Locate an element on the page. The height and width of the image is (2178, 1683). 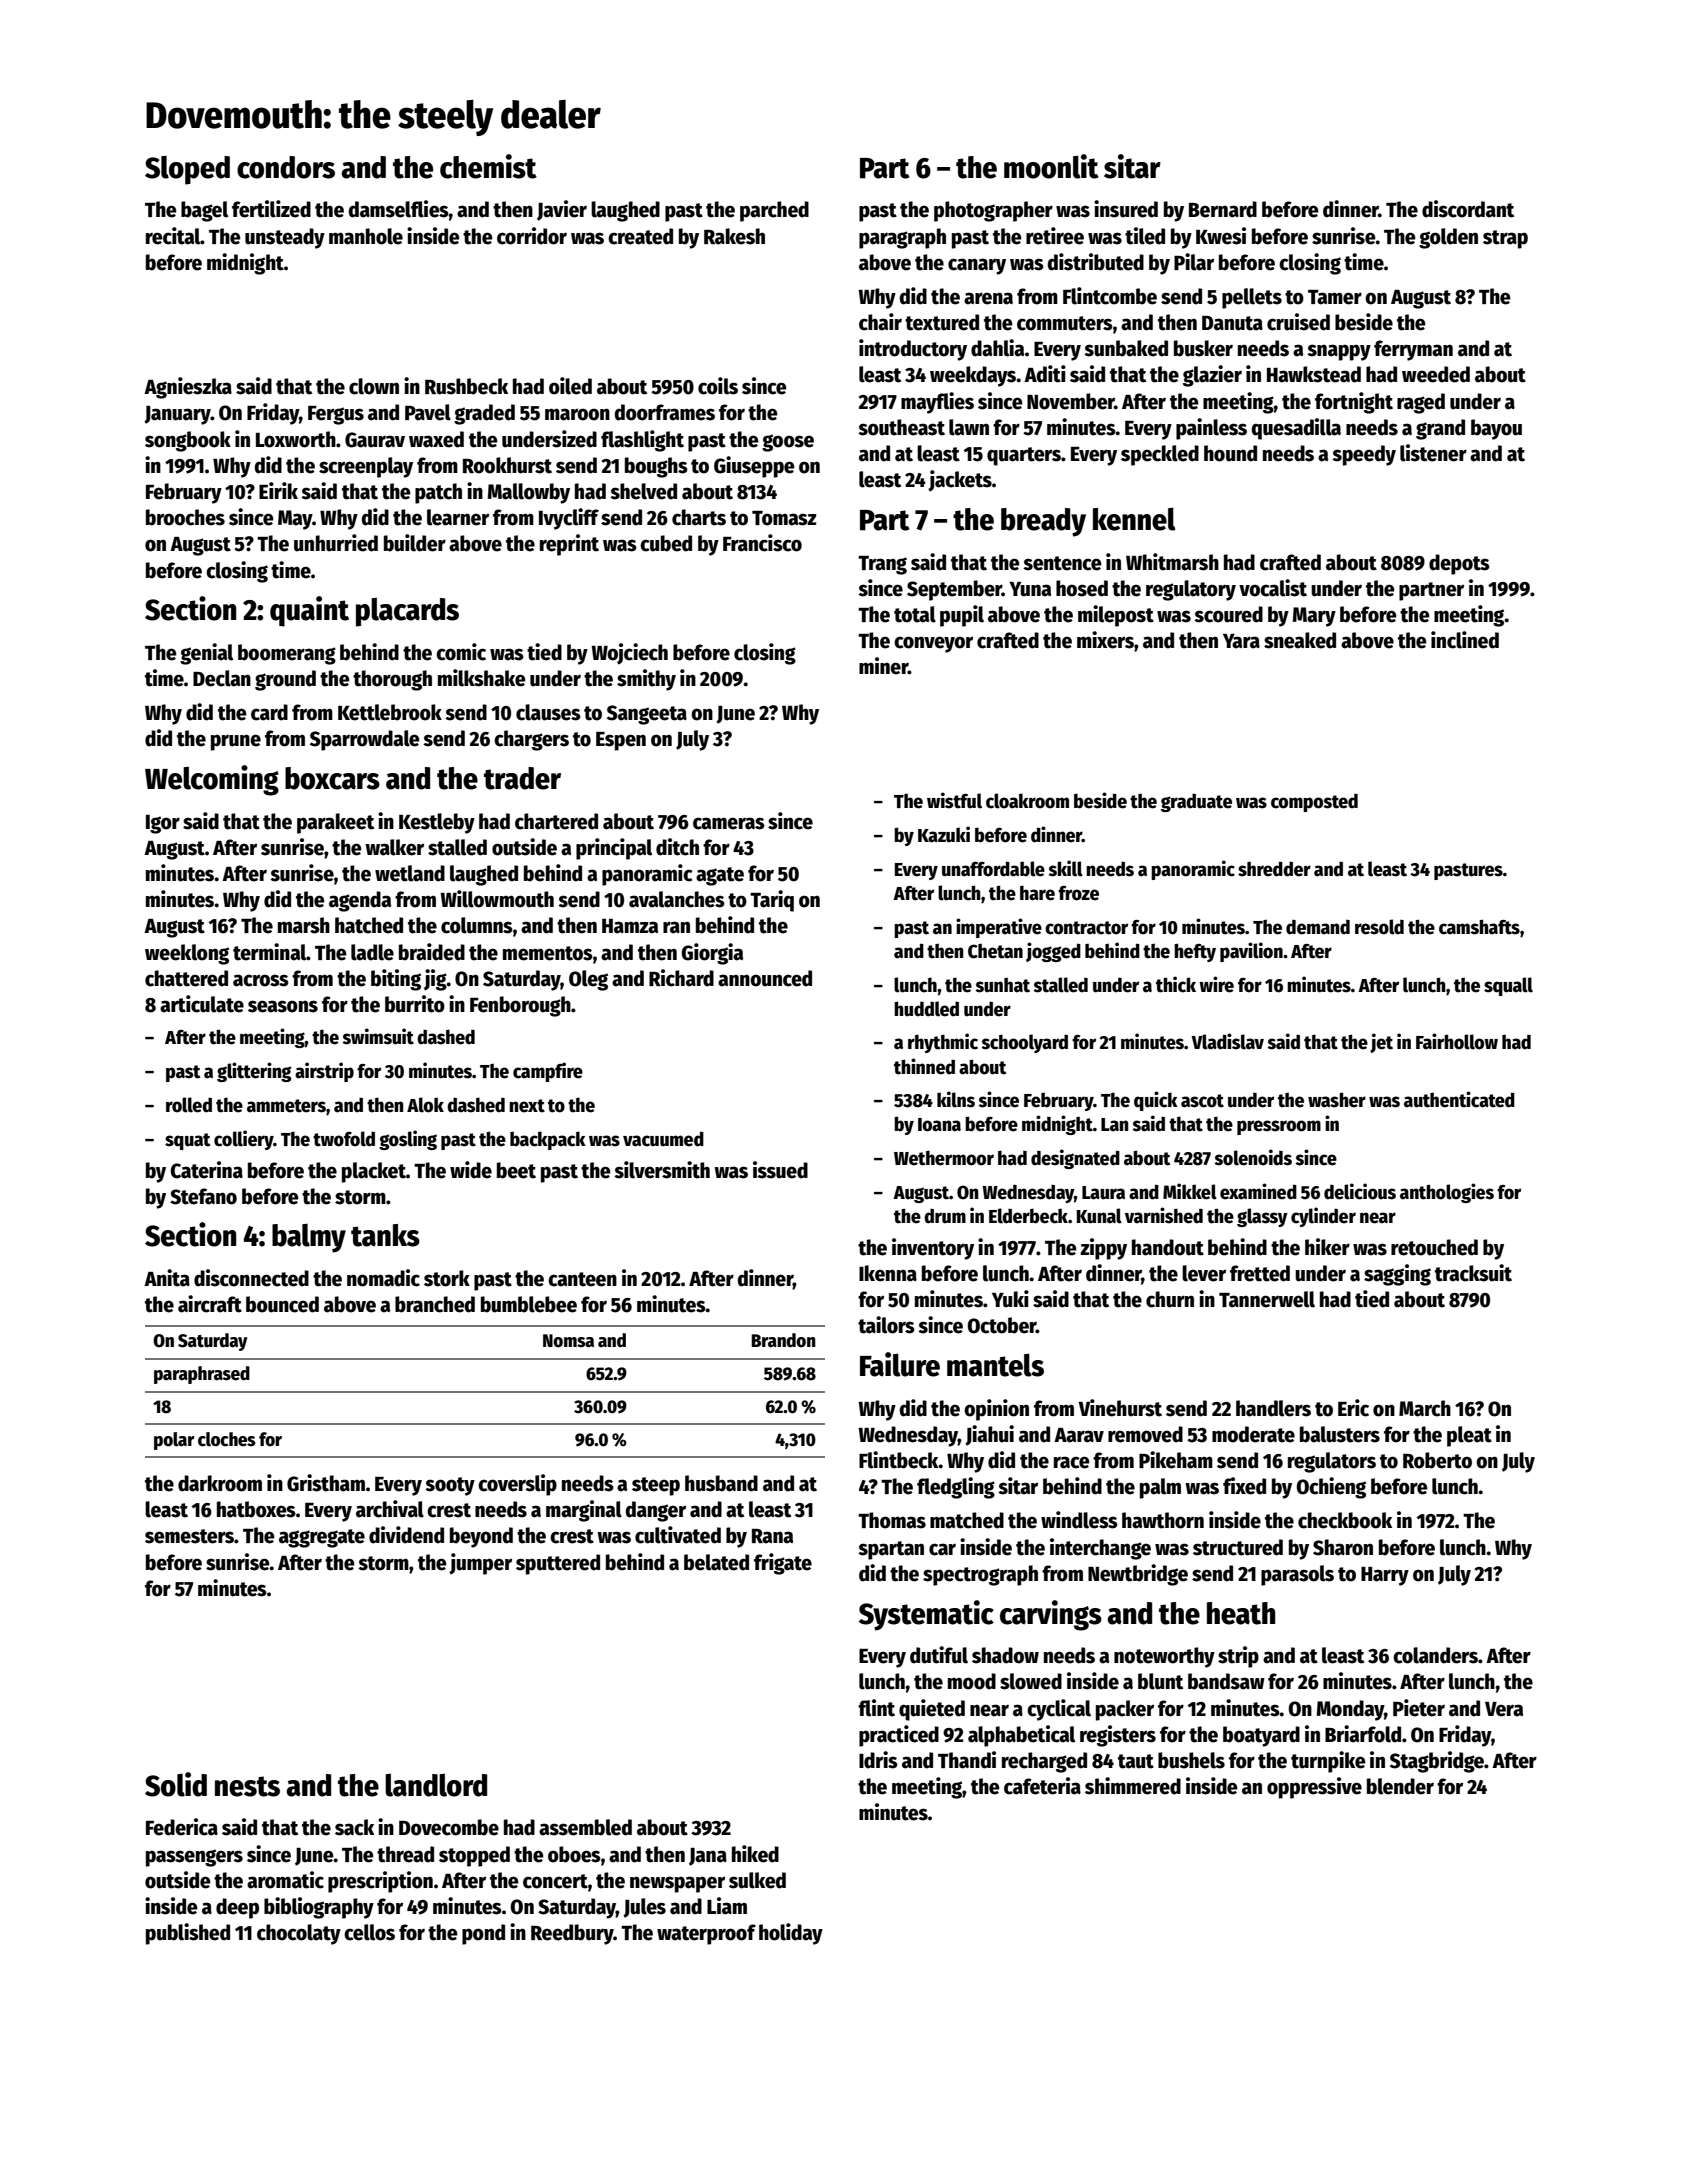
spectrograph is located at coordinates (980, 1575).
